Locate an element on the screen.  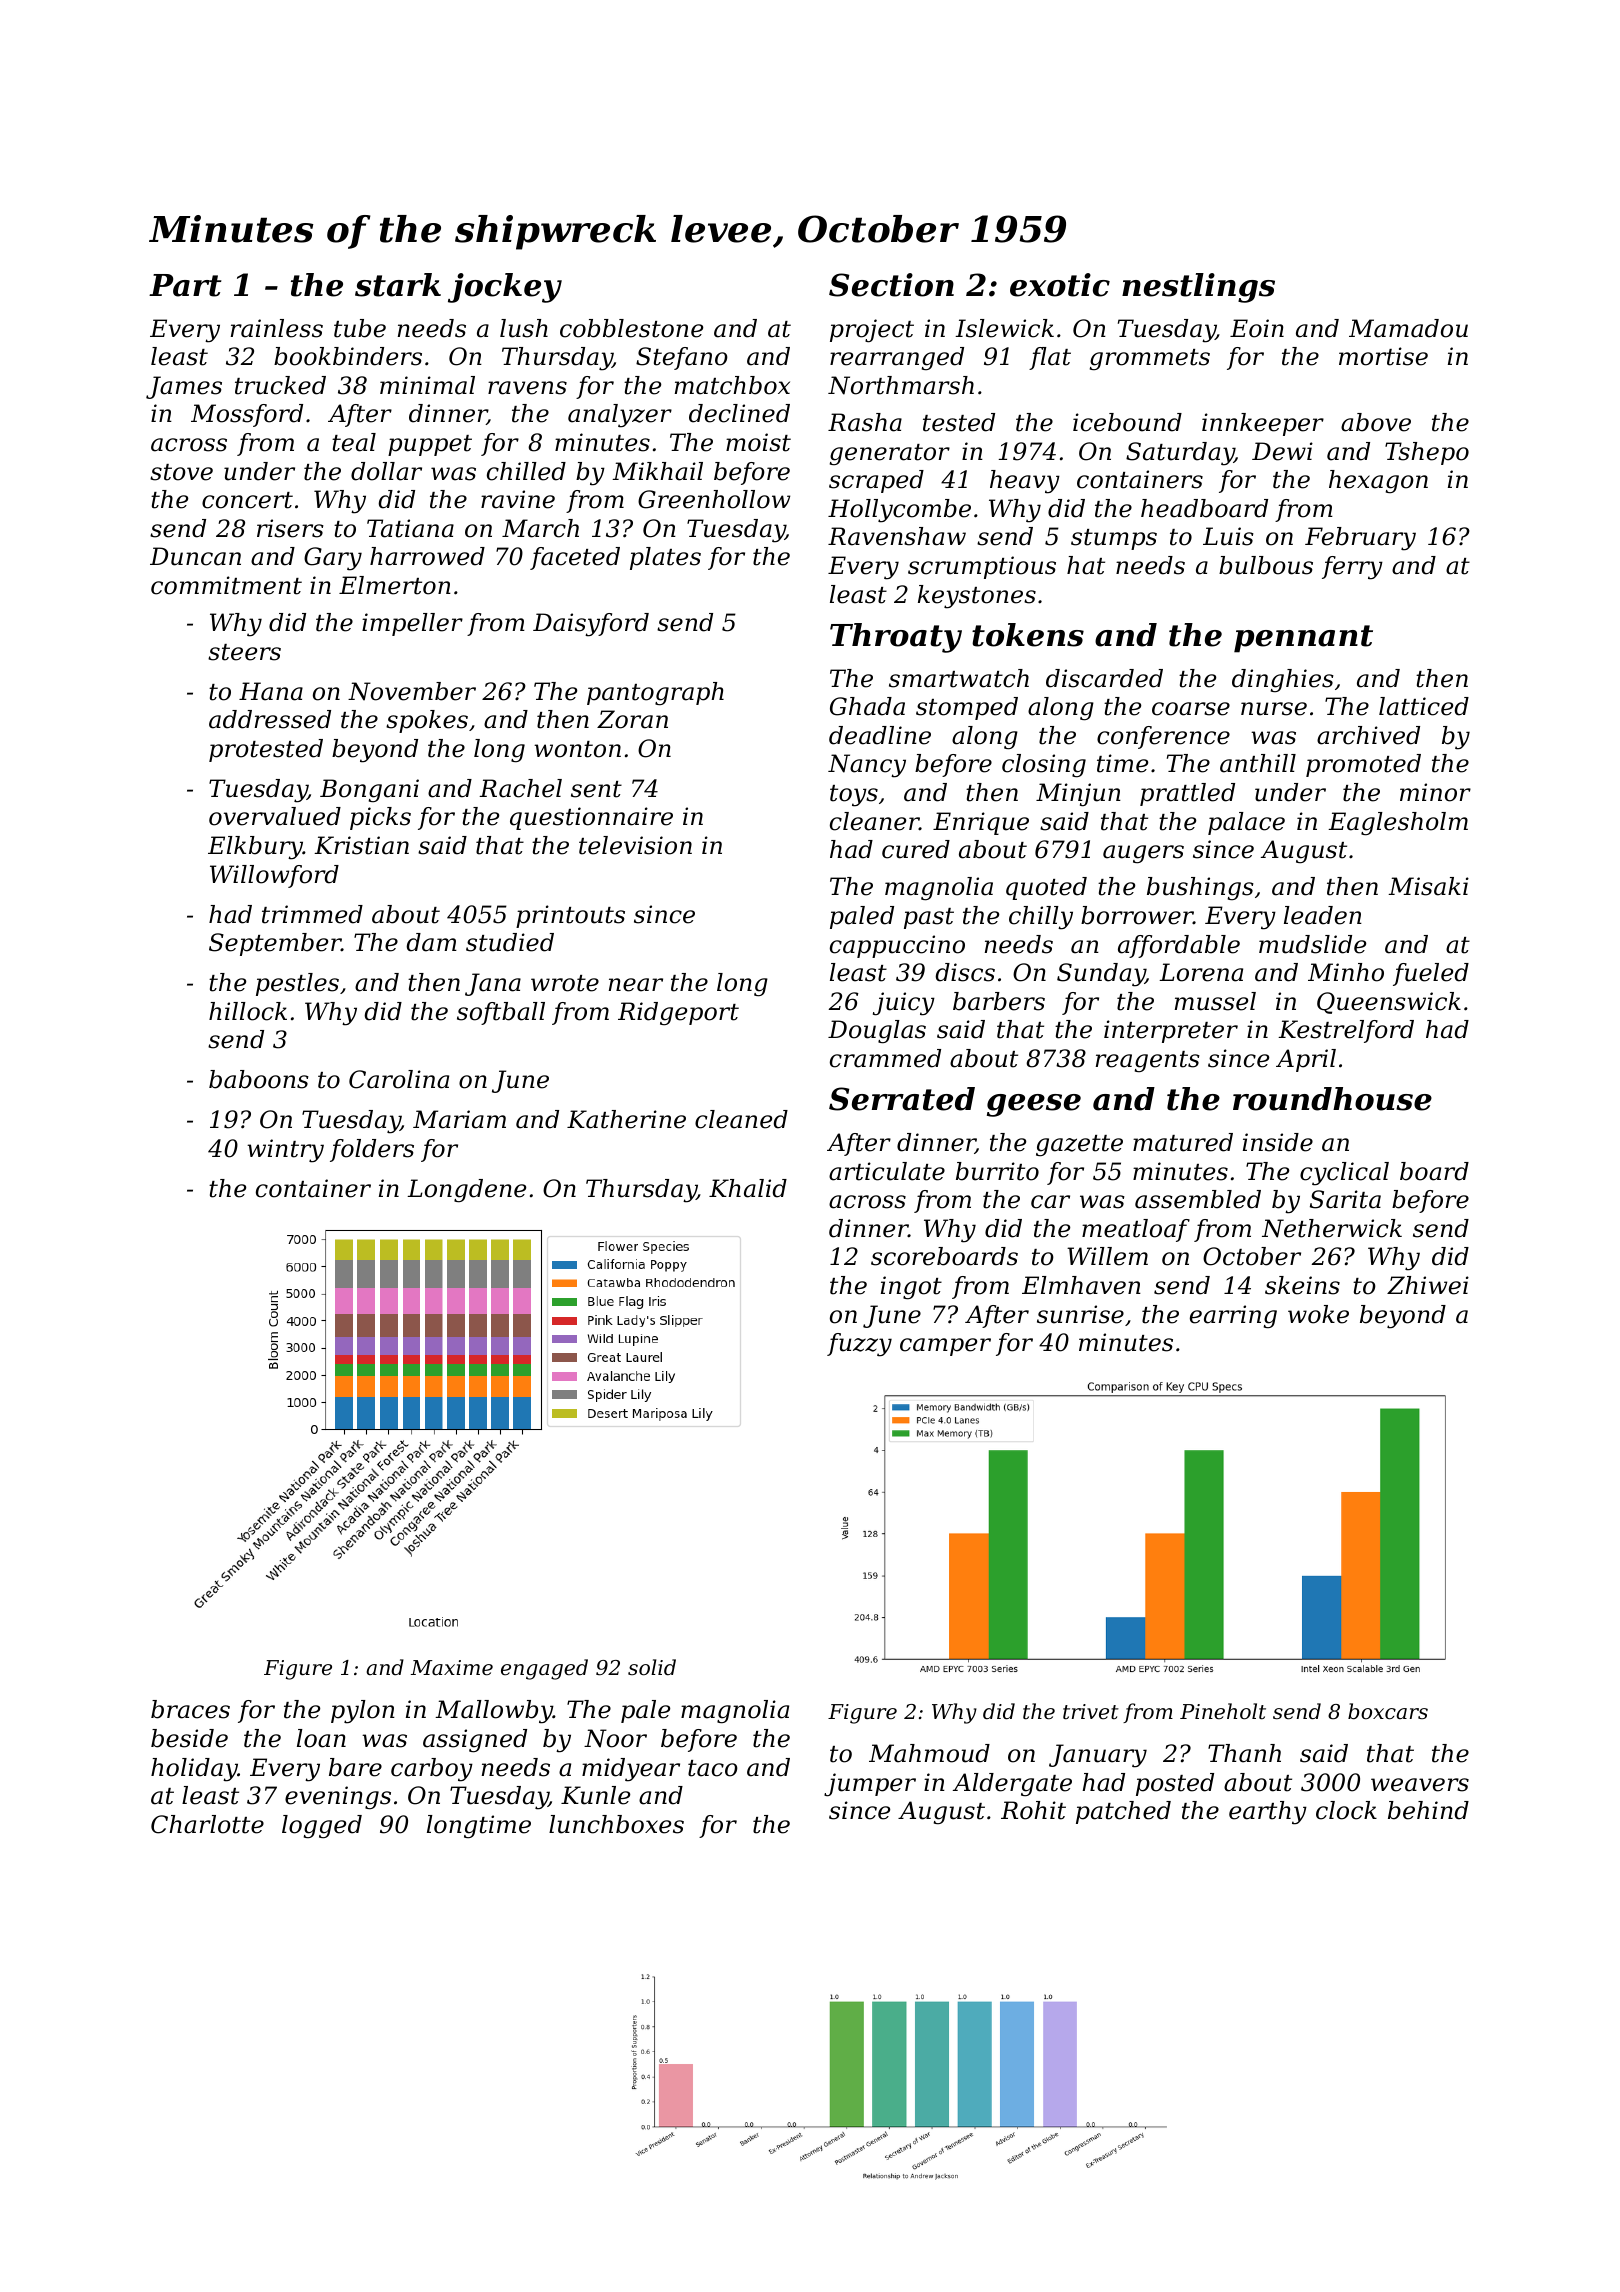
woke is located at coordinates (1318, 1314).
